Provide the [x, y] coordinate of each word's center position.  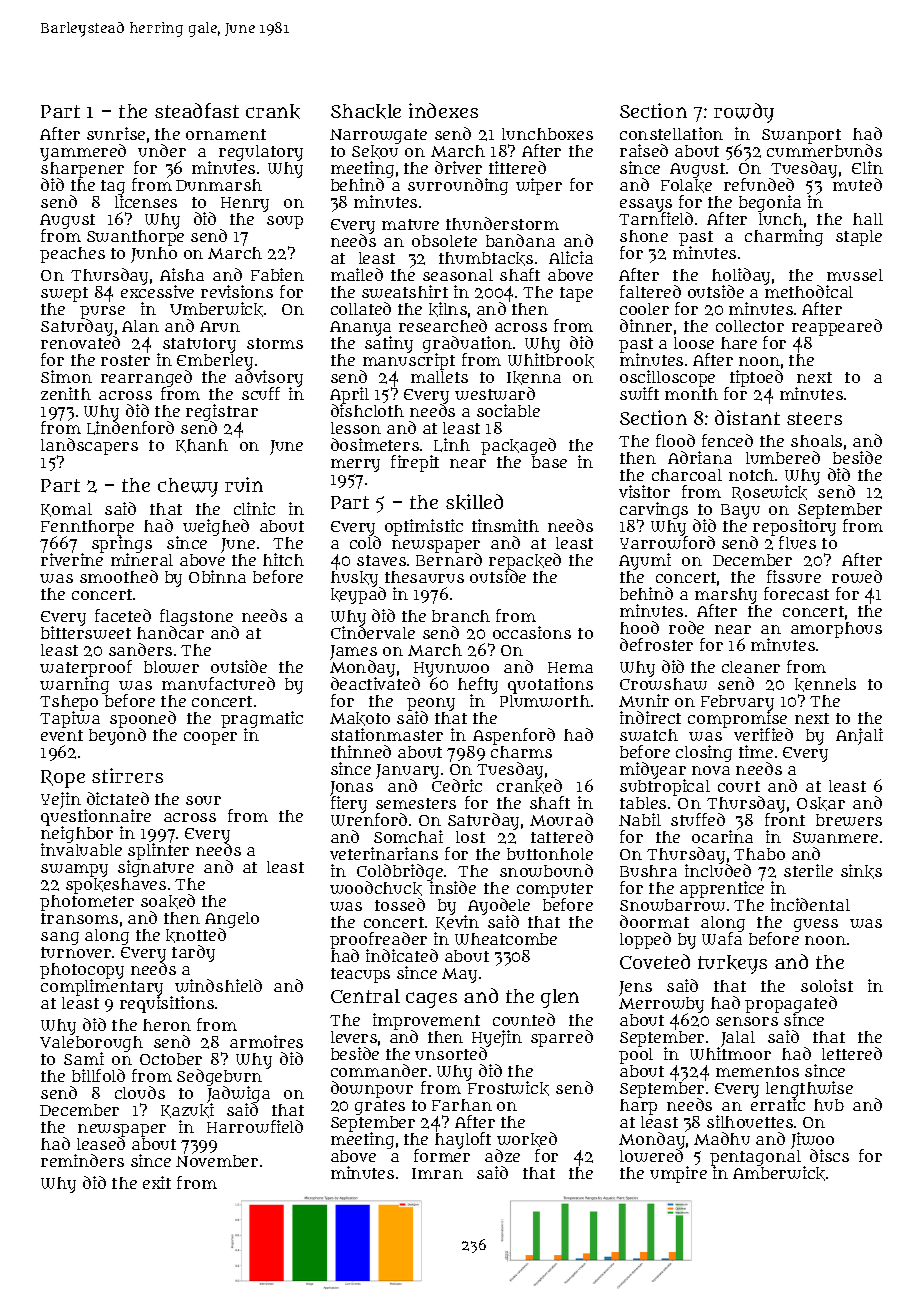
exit [157, 1182]
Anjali [859, 736]
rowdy [744, 113]
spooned [143, 720]
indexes [443, 110]
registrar [222, 413]
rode [686, 627]
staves [381, 560]
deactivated [375, 684]
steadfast [197, 110]
